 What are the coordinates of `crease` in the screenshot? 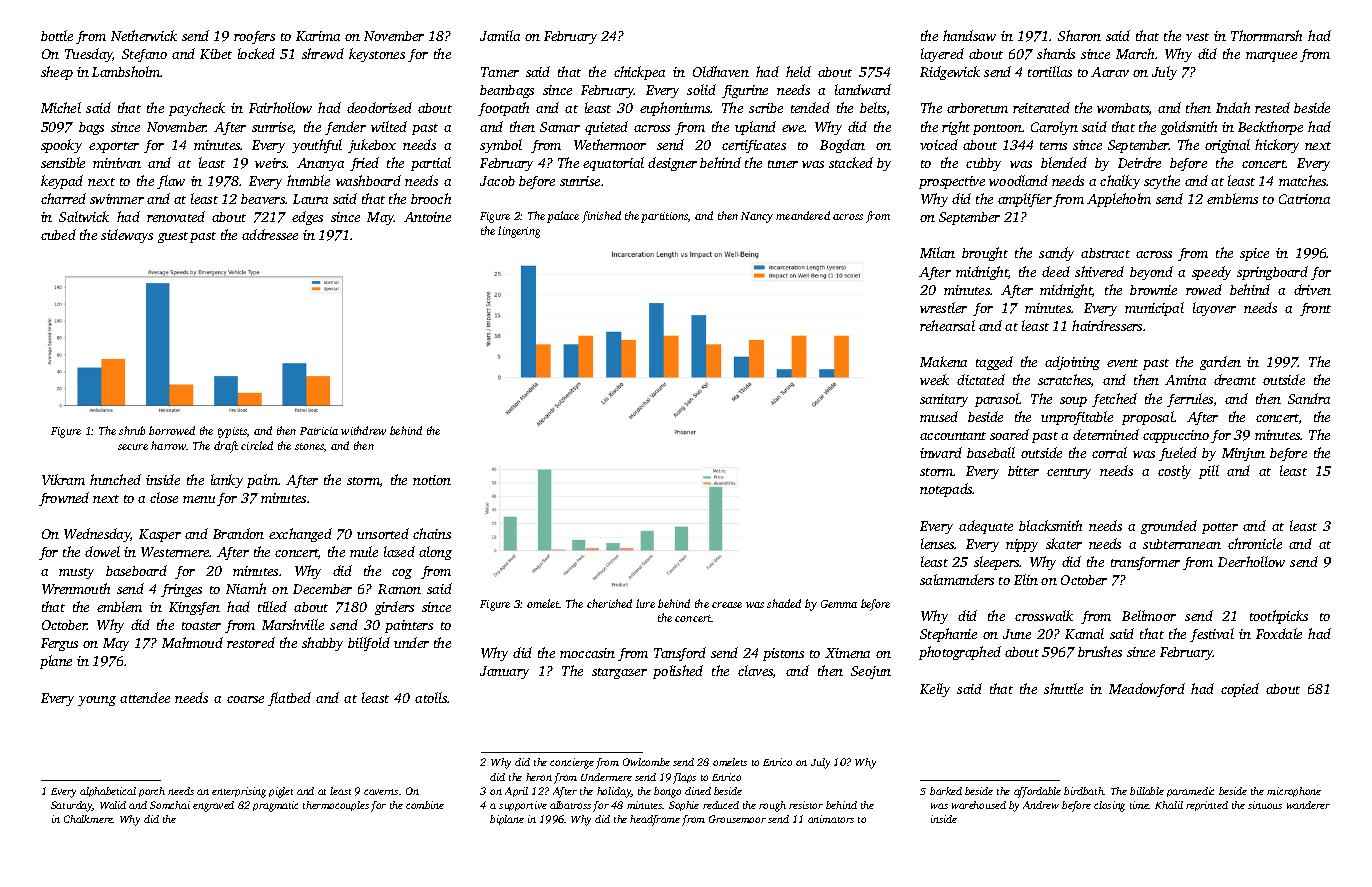 It's located at (727, 605).
